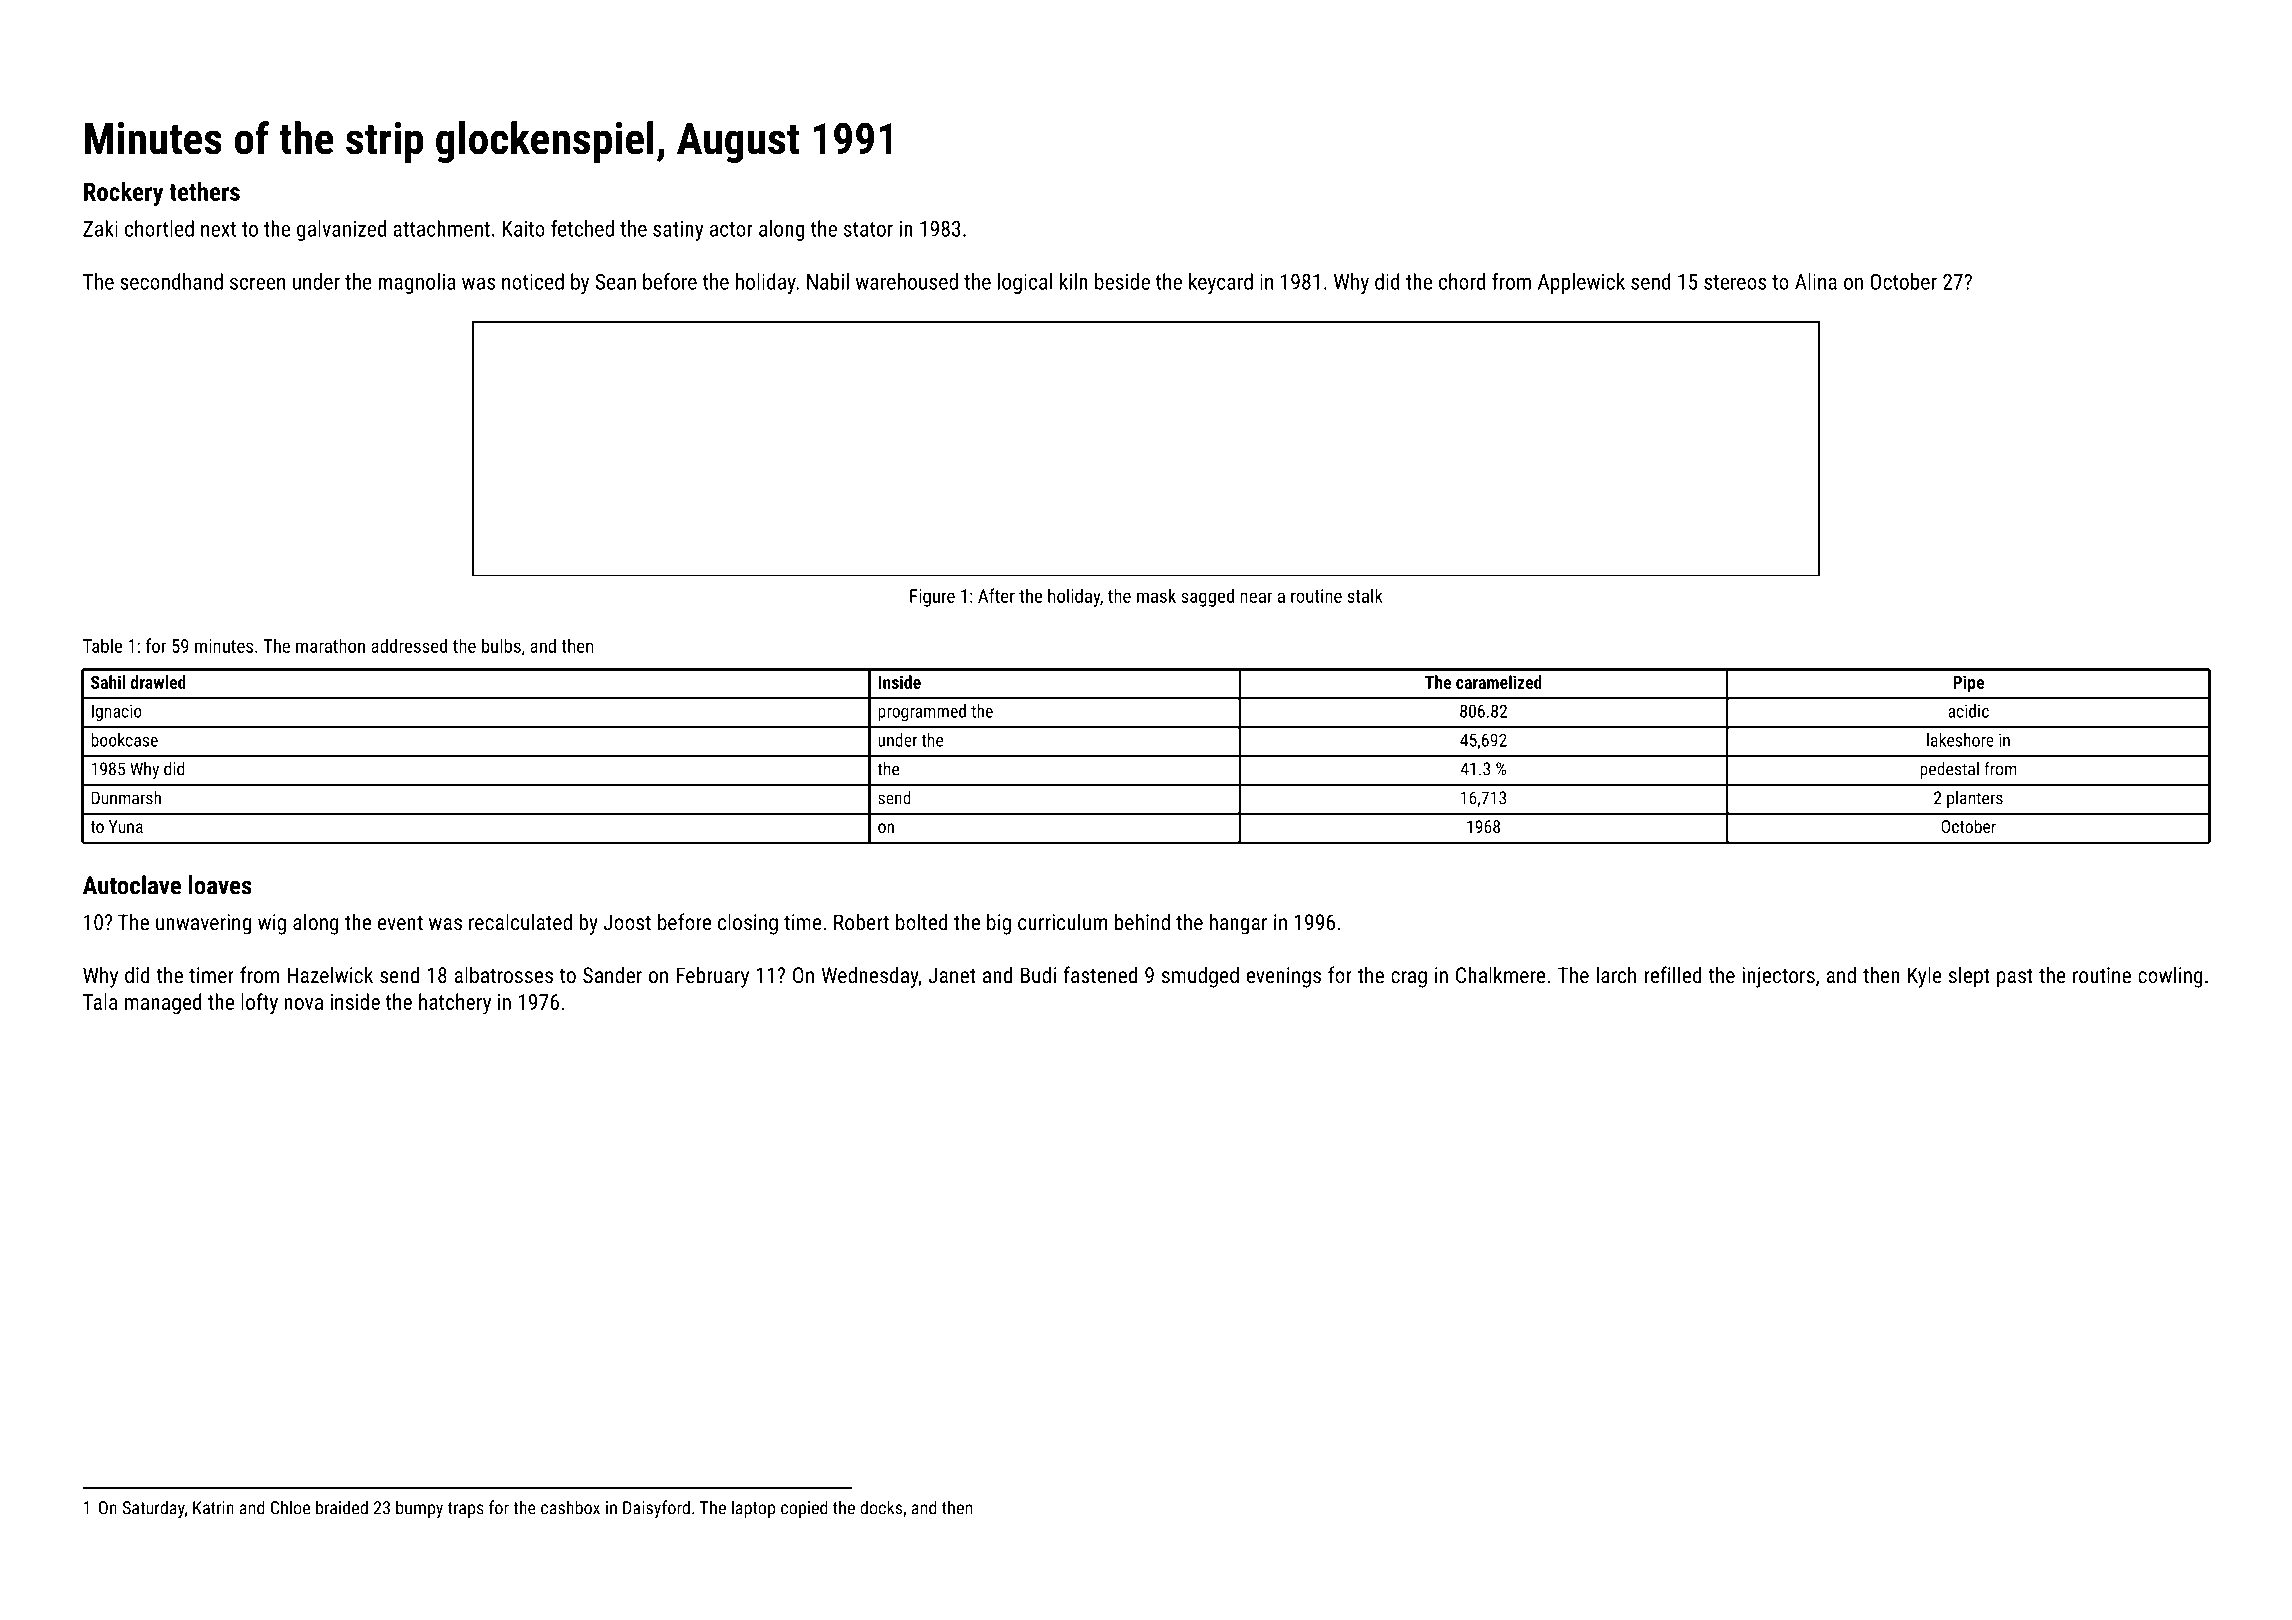  Describe the element at coordinates (1949, 770) in the document. I see `pedestal` at that location.
